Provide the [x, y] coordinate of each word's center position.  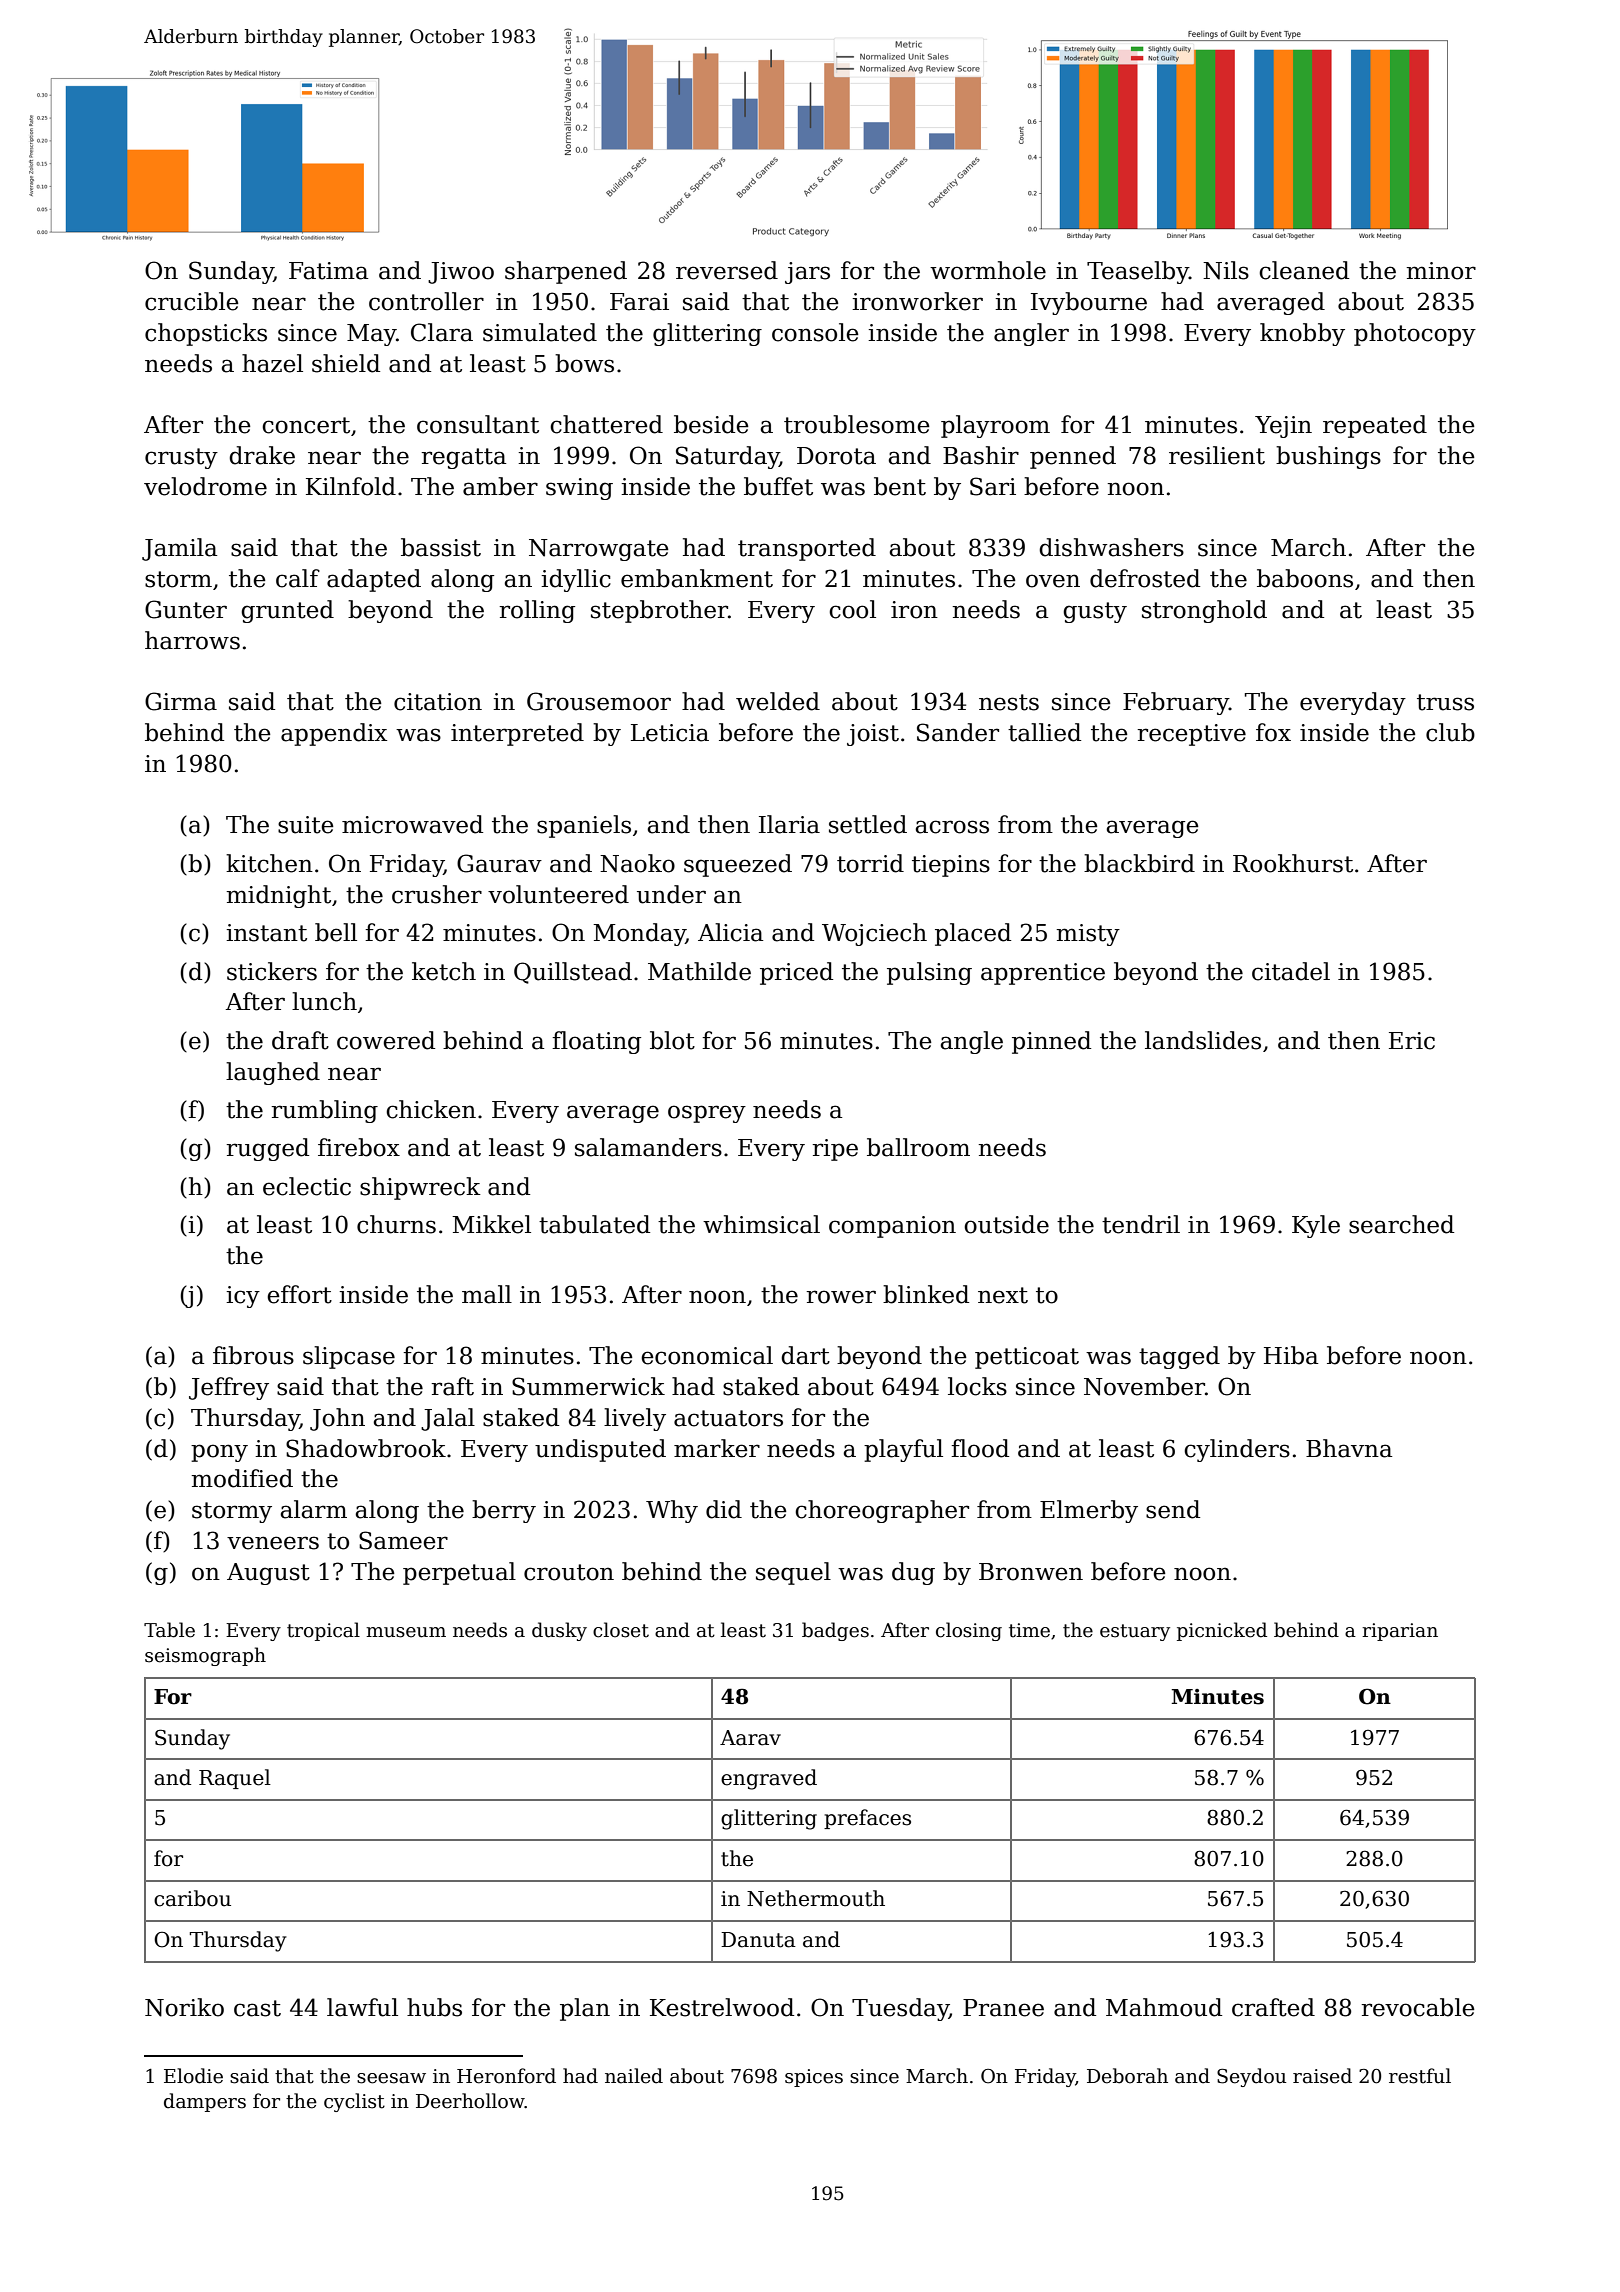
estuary [1135, 1632]
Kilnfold [351, 486]
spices [814, 2078]
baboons [1305, 578]
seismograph [205, 1656]
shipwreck [420, 1188]
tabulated [594, 1224]
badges [835, 1631]
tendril [1141, 1224]
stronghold [1204, 611]
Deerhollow [470, 2101]
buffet [778, 486]
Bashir [981, 455]
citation [438, 702]
